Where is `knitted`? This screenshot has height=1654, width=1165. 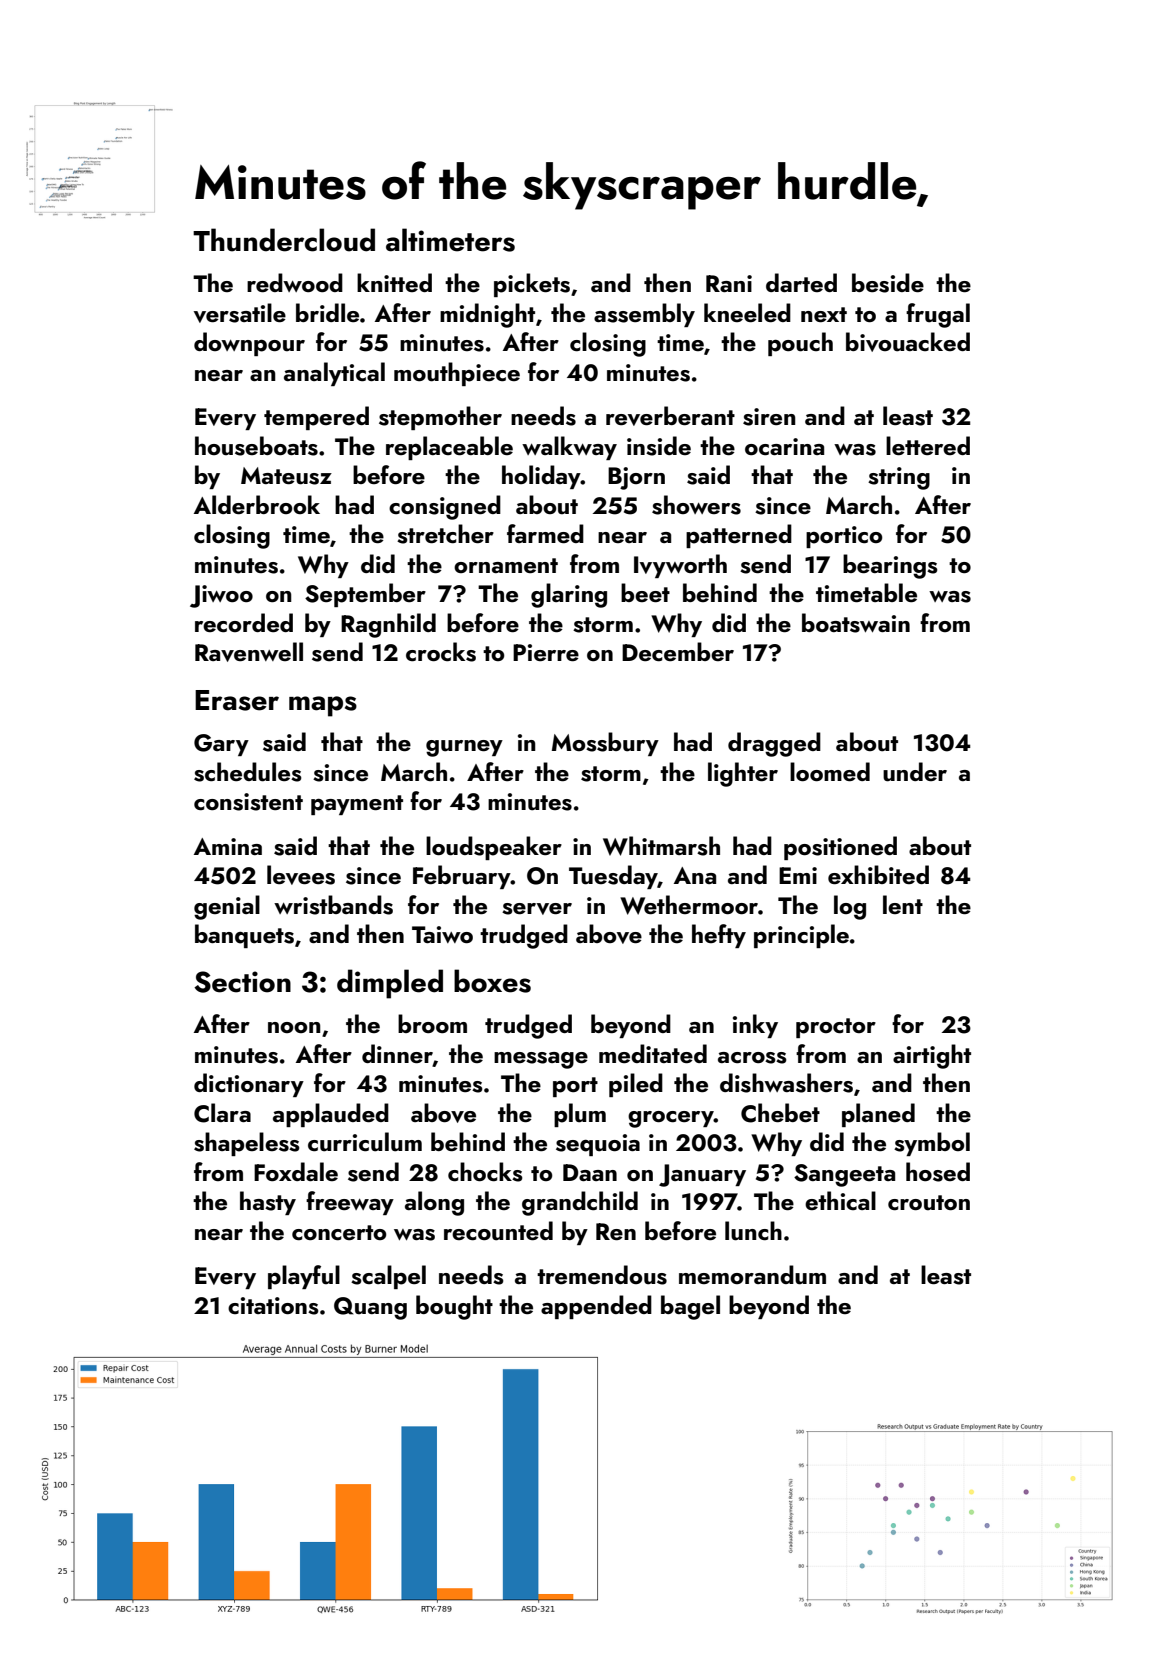
knitted is located at coordinates (394, 282).
